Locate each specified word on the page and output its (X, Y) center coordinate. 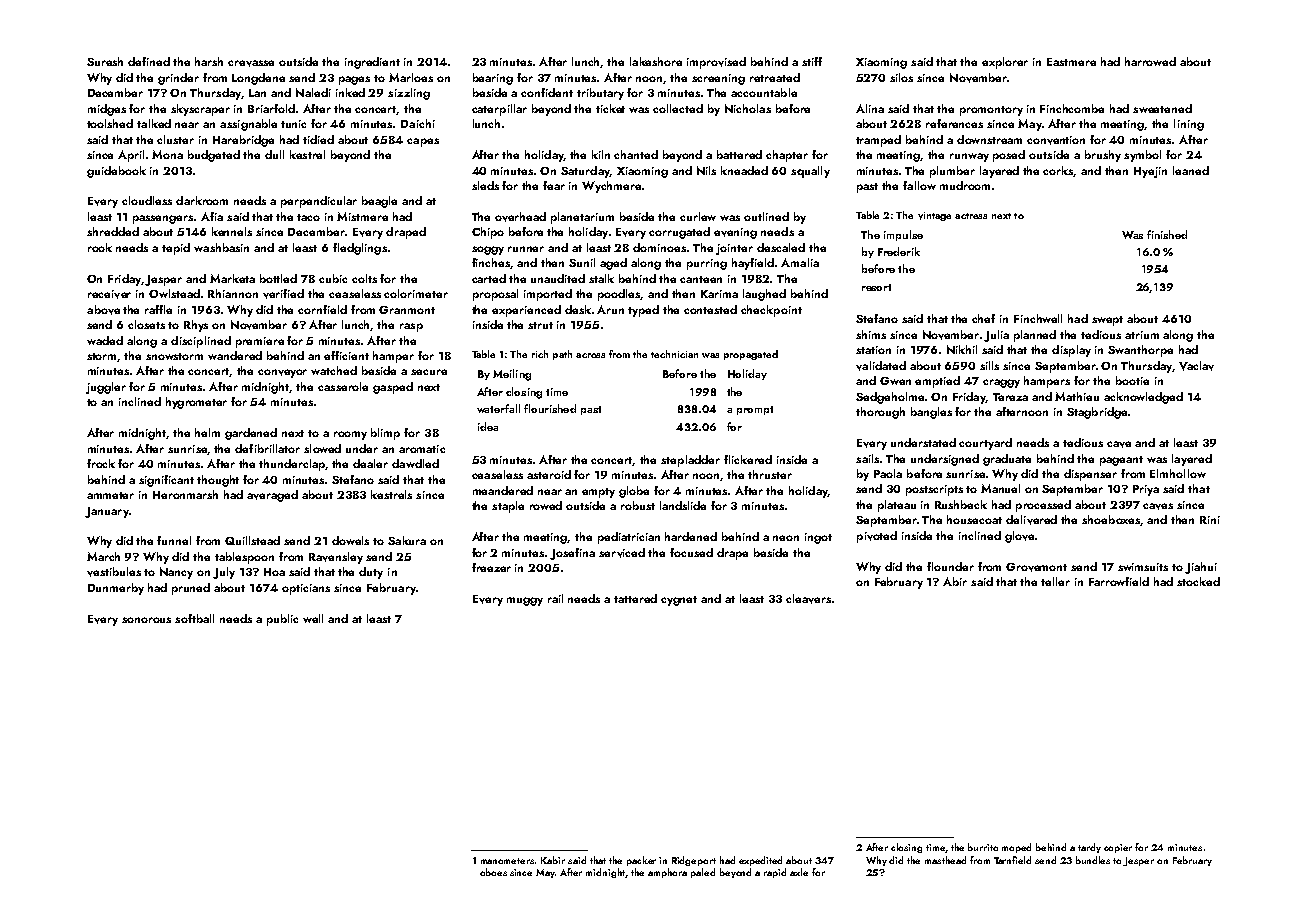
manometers (507, 861)
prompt (755, 410)
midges (107, 110)
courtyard (985, 444)
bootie (1132, 380)
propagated (751, 355)
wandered (235, 355)
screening (718, 79)
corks (1058, 171)
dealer (370, 463)
